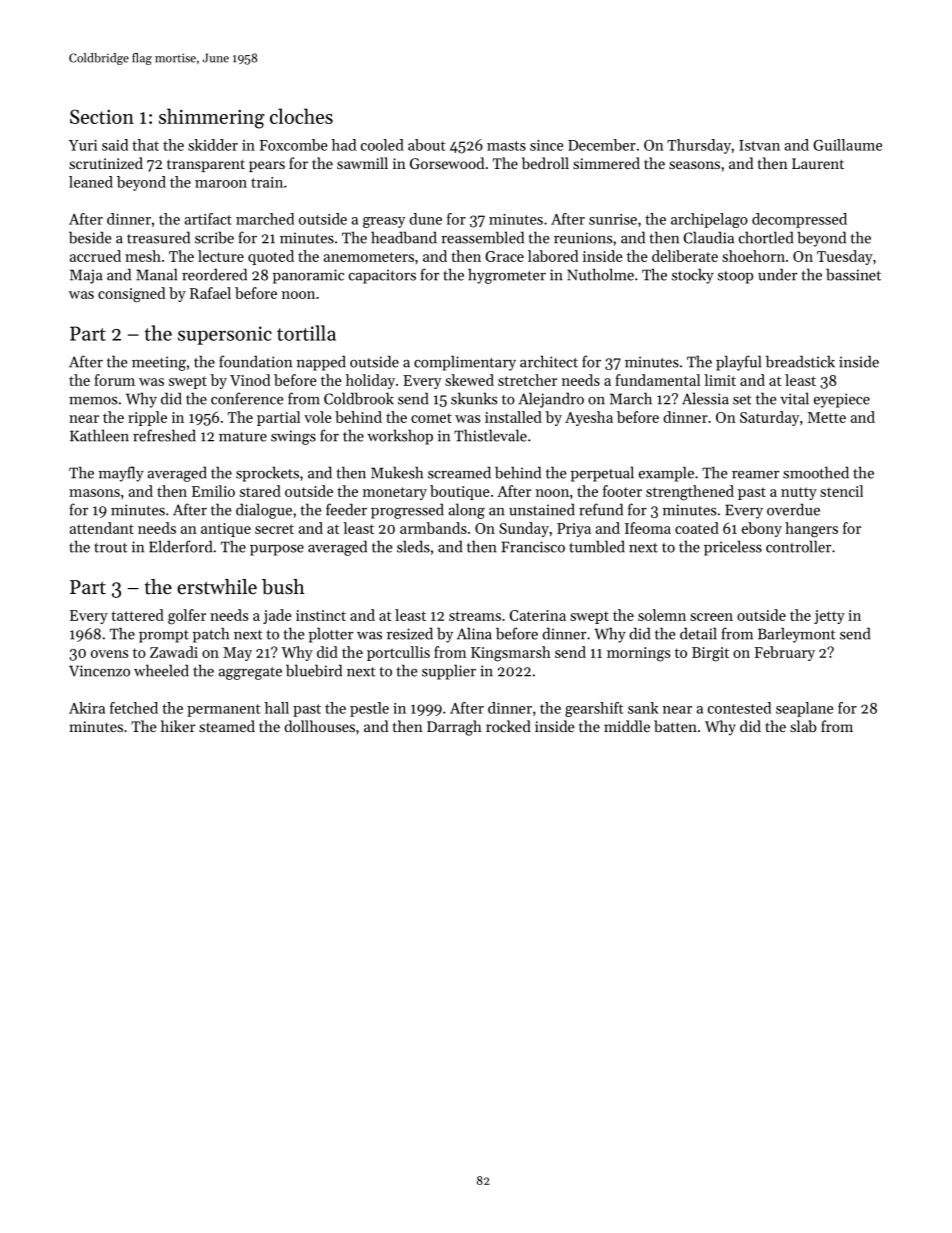 The width and height of the document is (952, 1233). What do you see at coordinates (425, 219) in the document?
I see `dune` at bounding box center [425, 219].
